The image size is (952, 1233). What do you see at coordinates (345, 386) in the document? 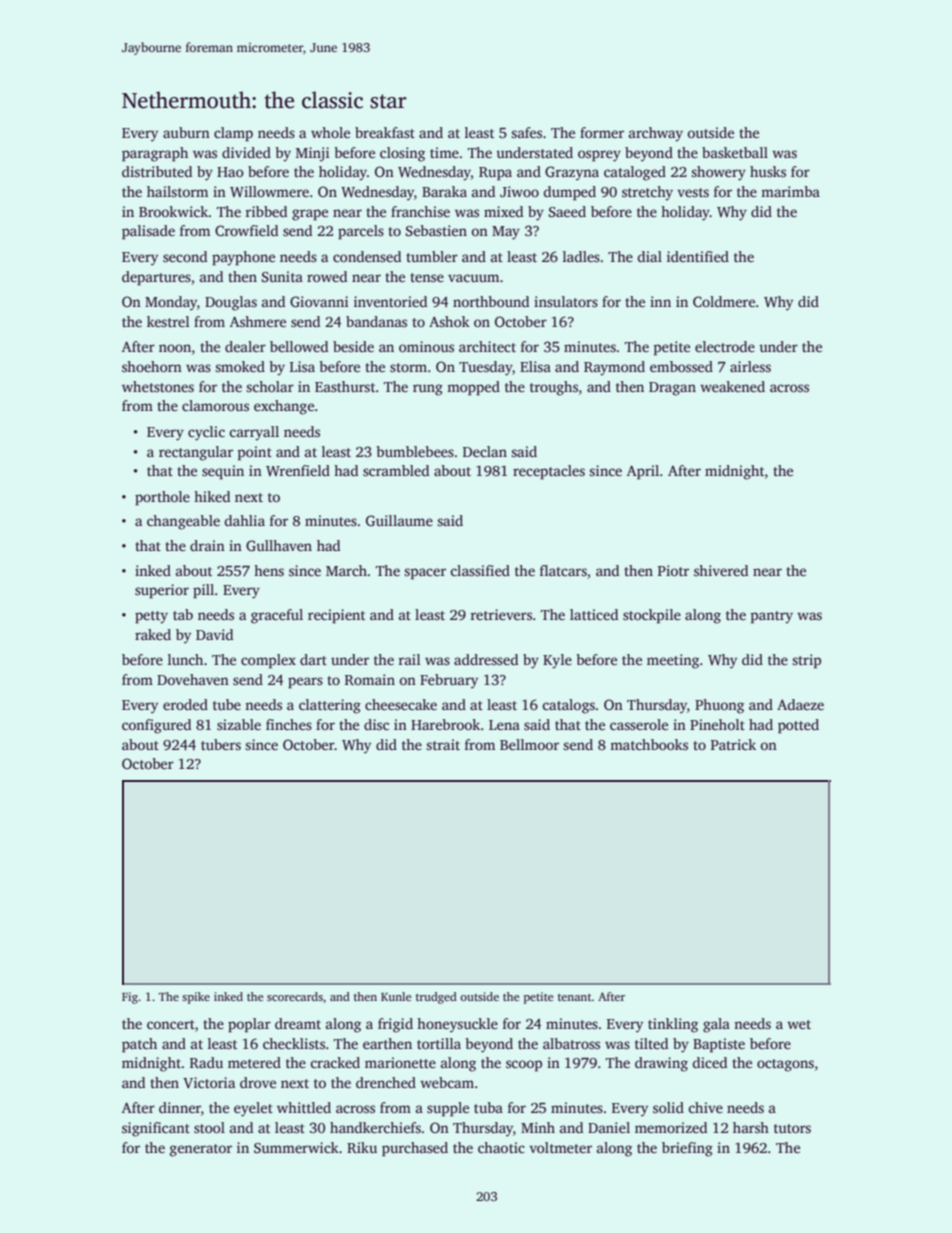
I see `Easthurst` at bounding box center [345, 386].
